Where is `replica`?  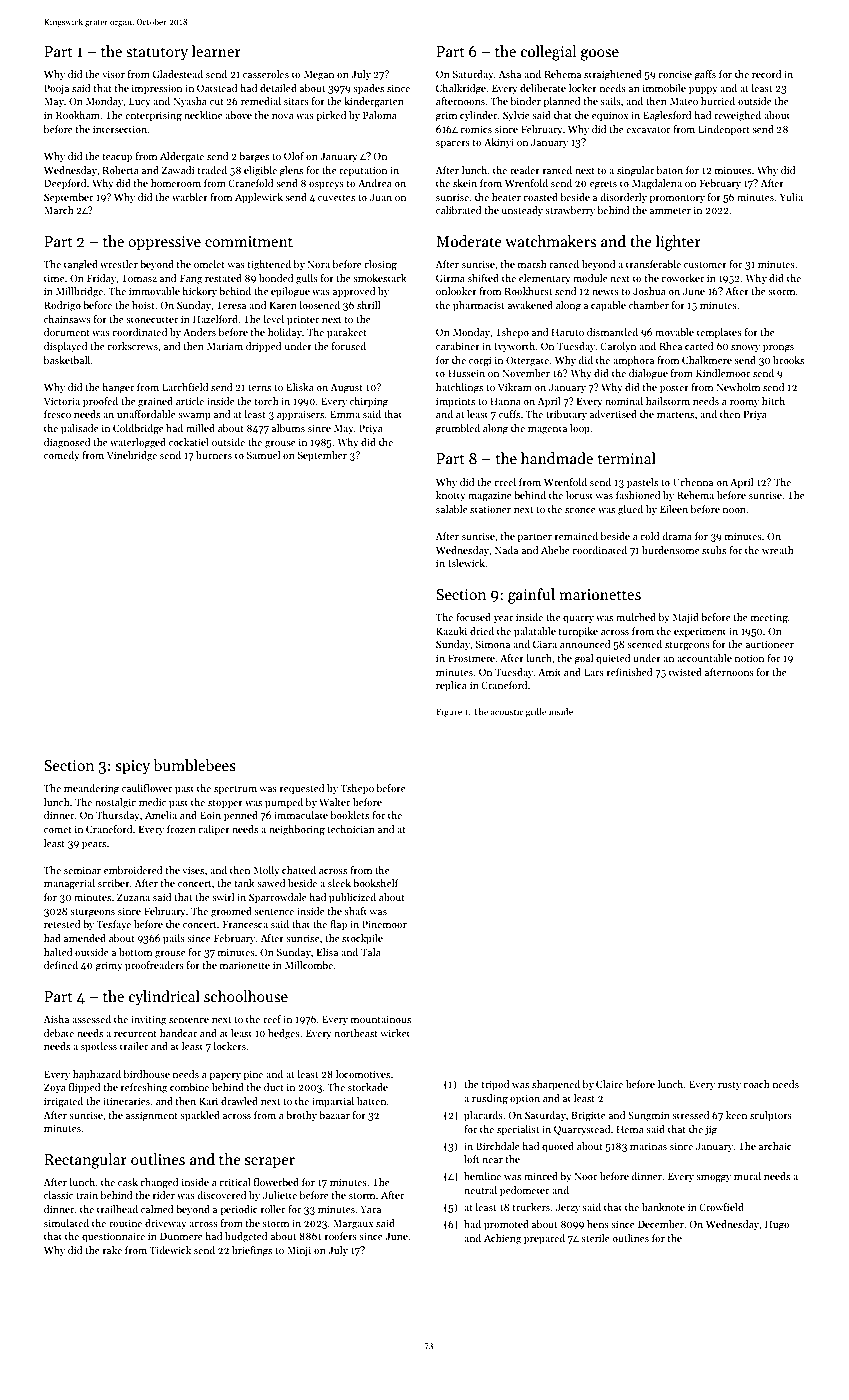 replica is located at coordinates (451, 686).
